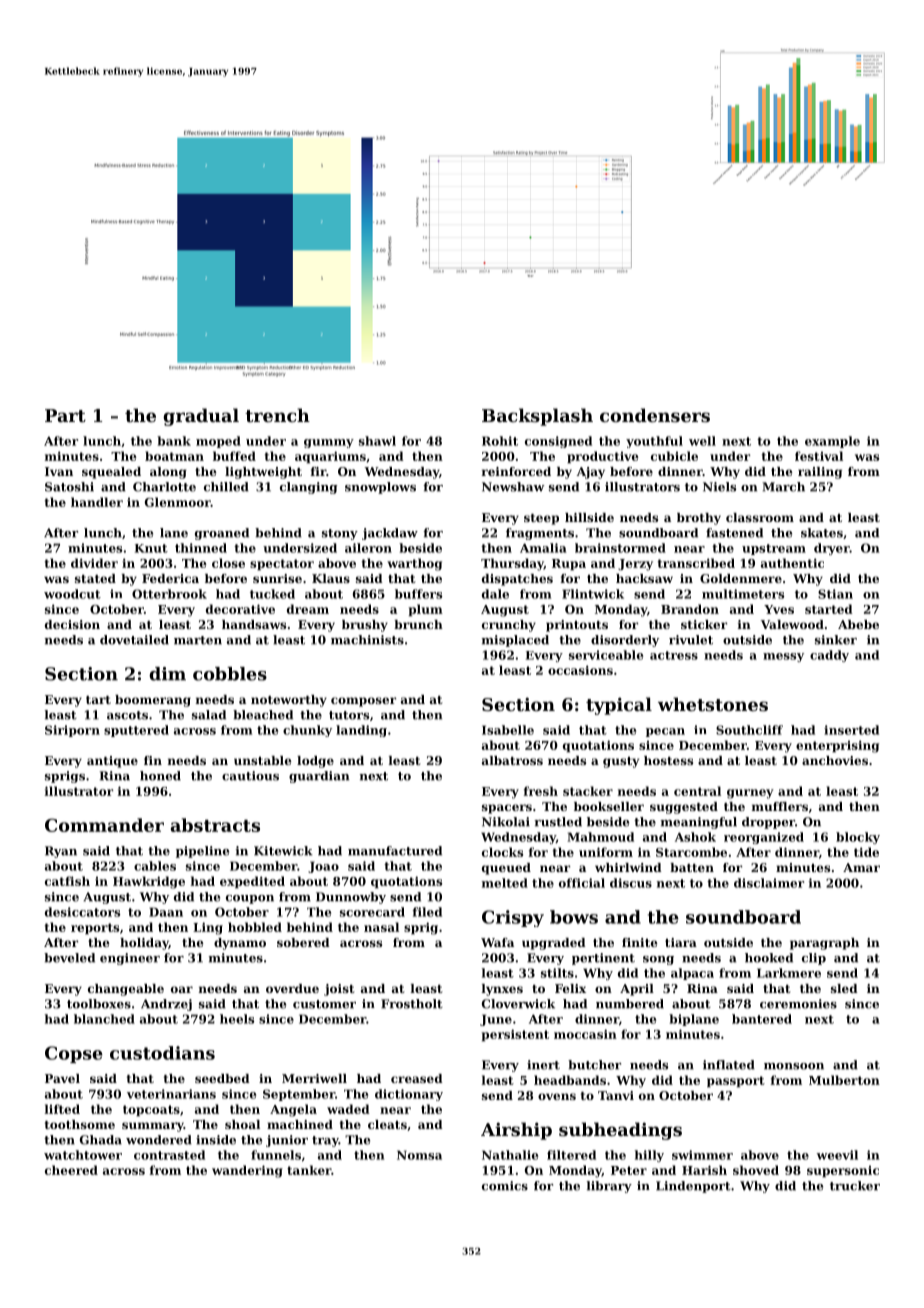 The image size is (924, 1308). What do you see at coordinates (247, 1171) in the page?
I see `wandering` at bounding box center [247, 1171].
